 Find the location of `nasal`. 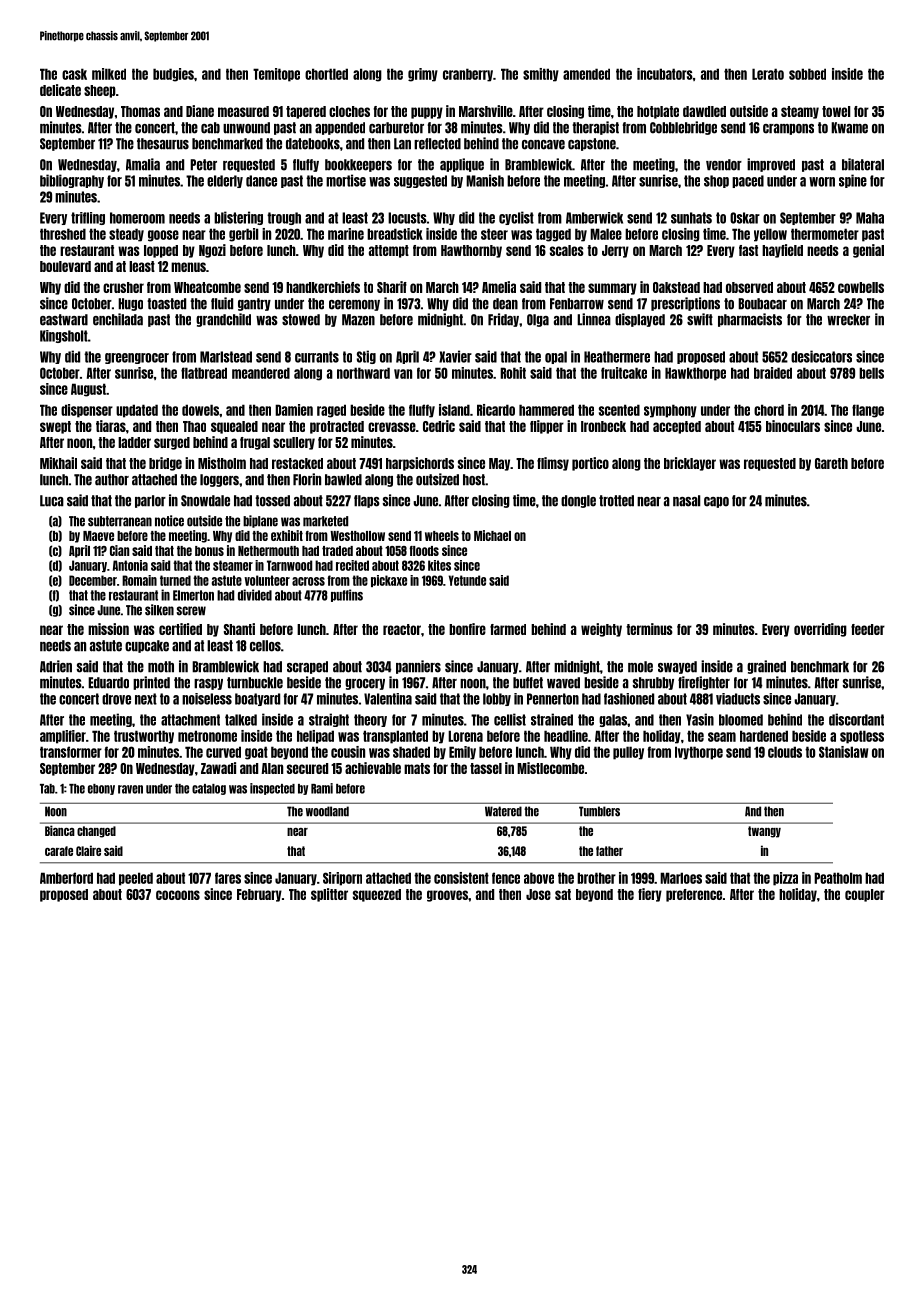

nasal is located at coordinates (686, 501).
